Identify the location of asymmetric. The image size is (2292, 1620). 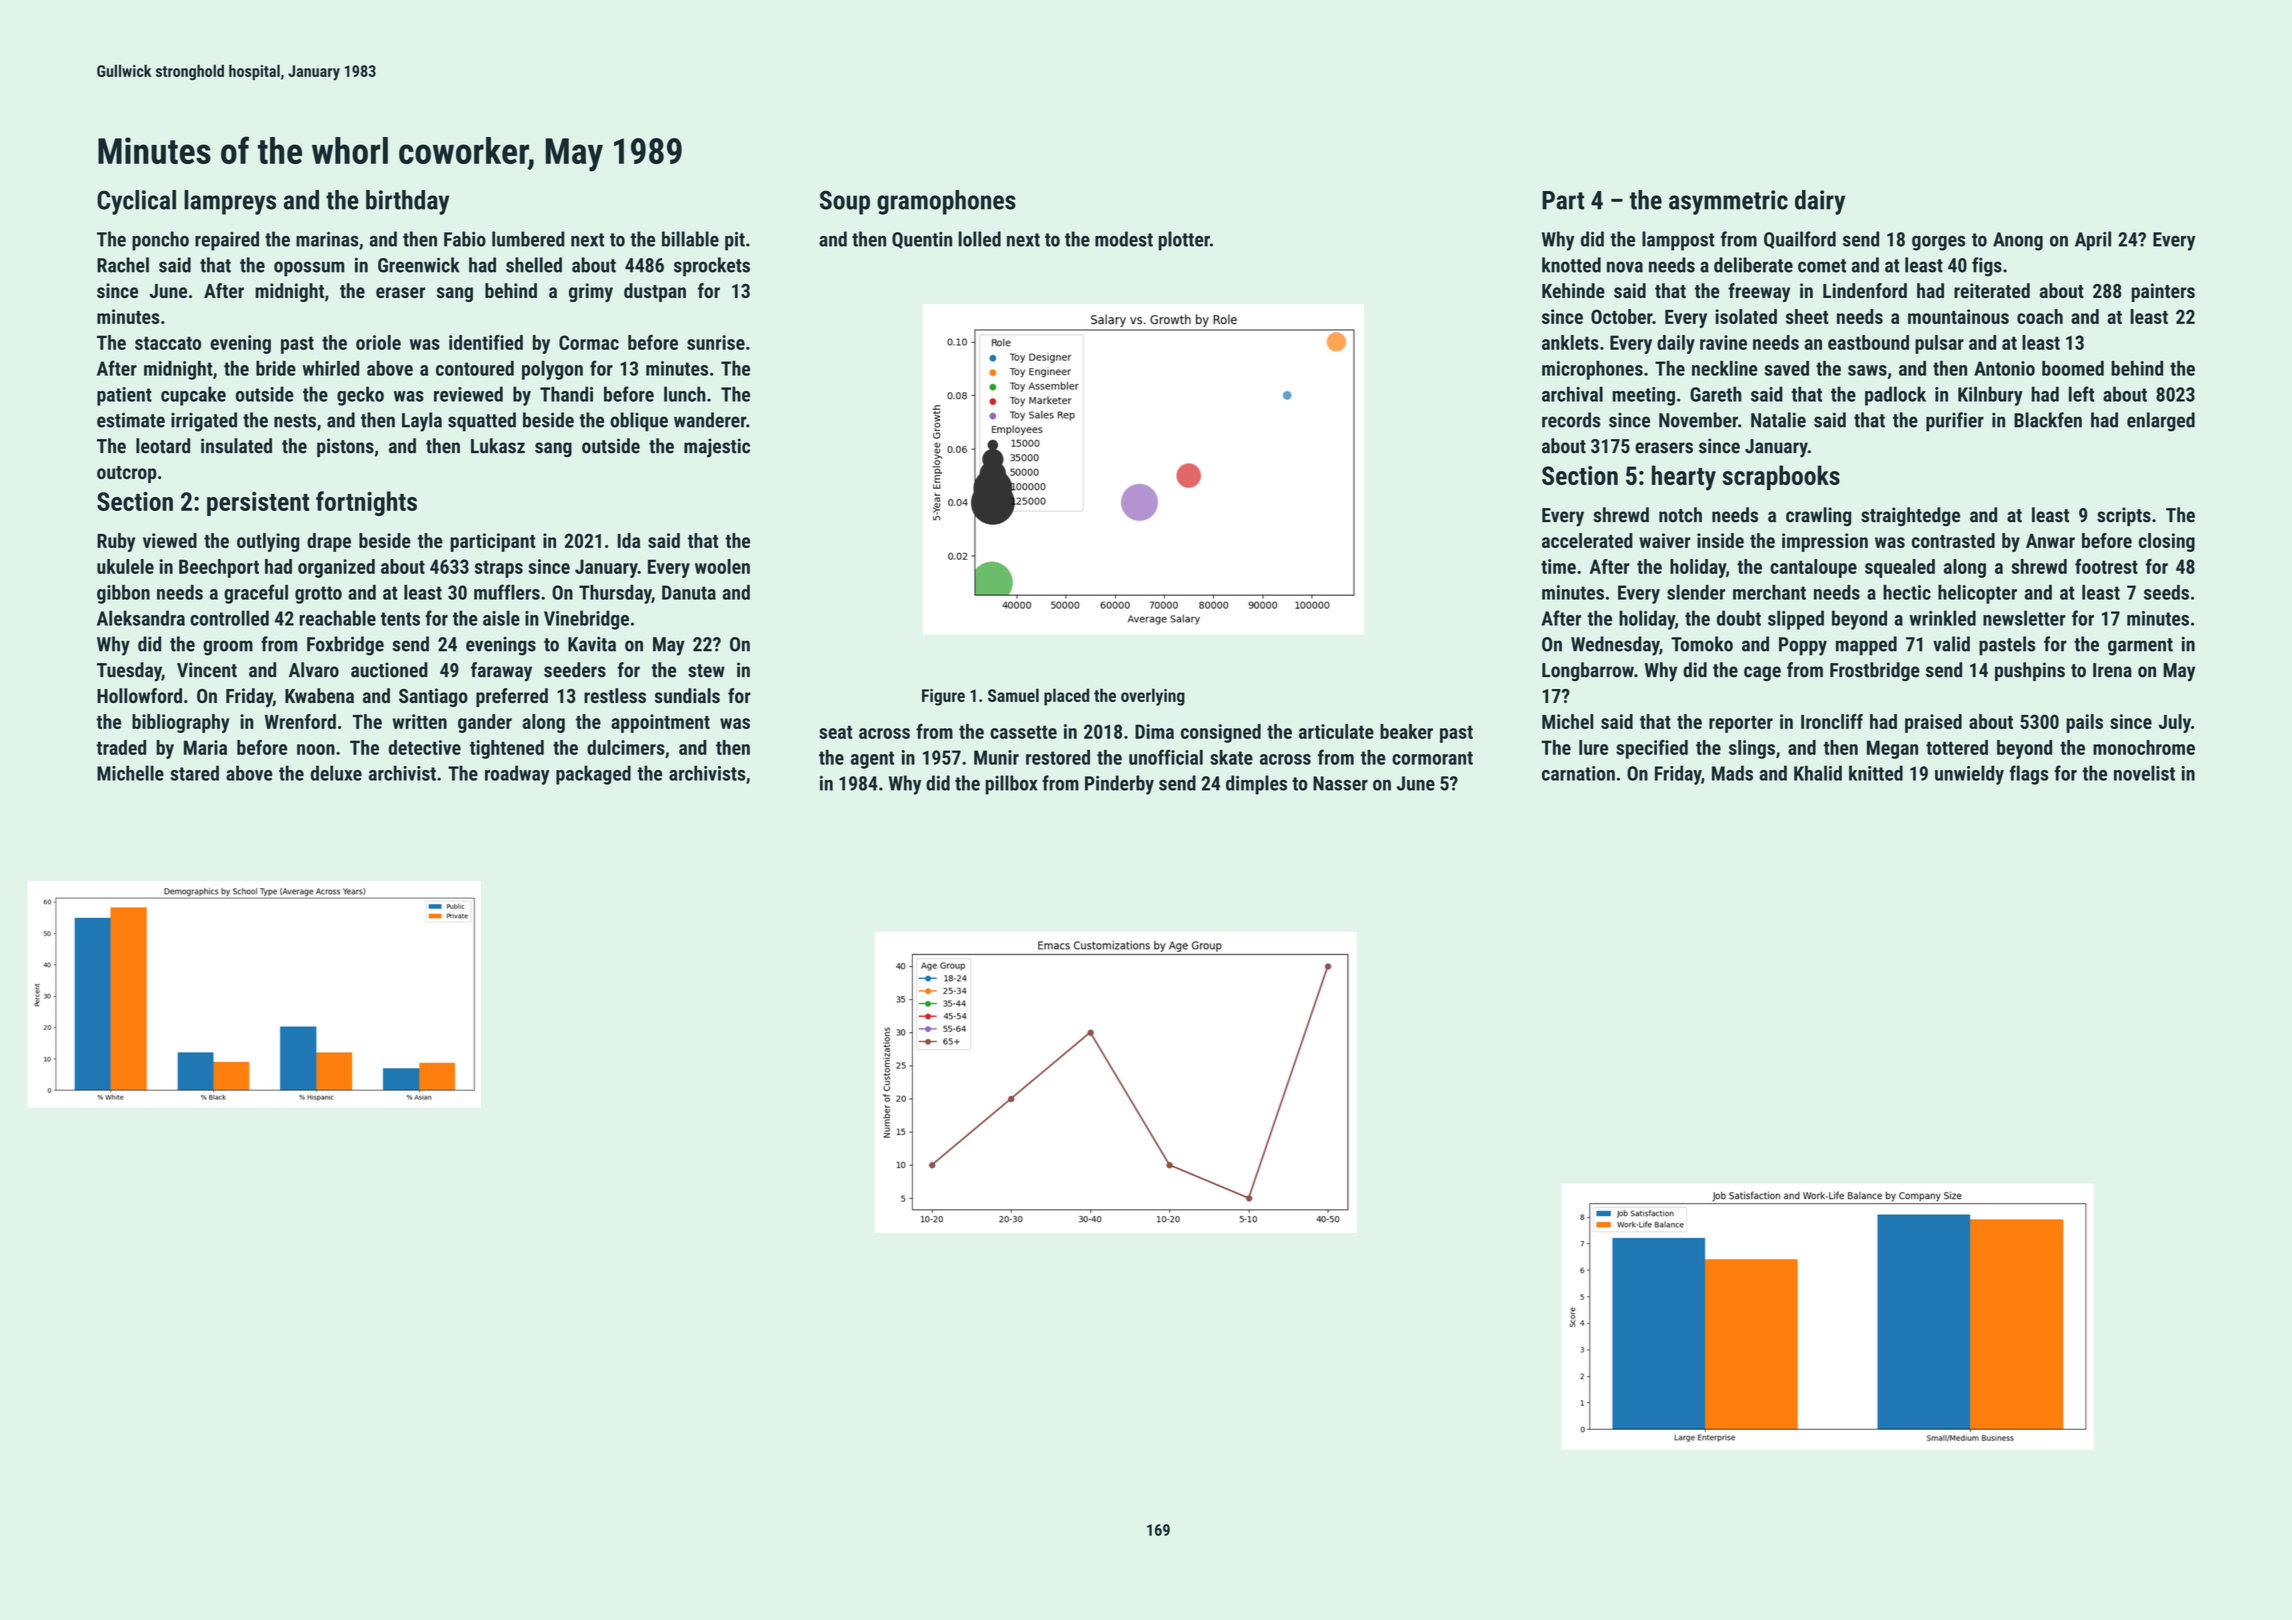
(1728, 202).
